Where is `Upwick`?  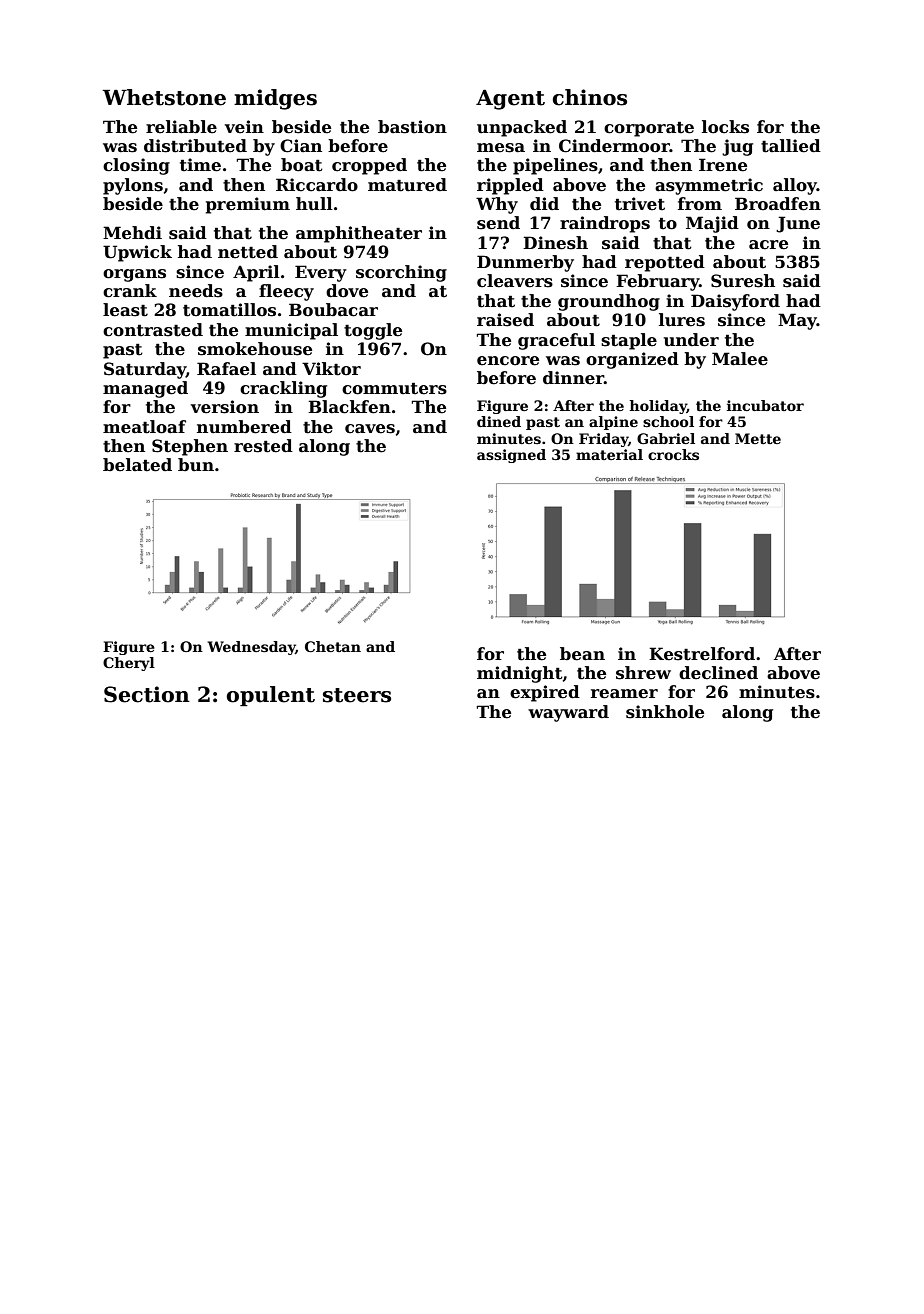 Upwick is located at coordinates (137, 253).
